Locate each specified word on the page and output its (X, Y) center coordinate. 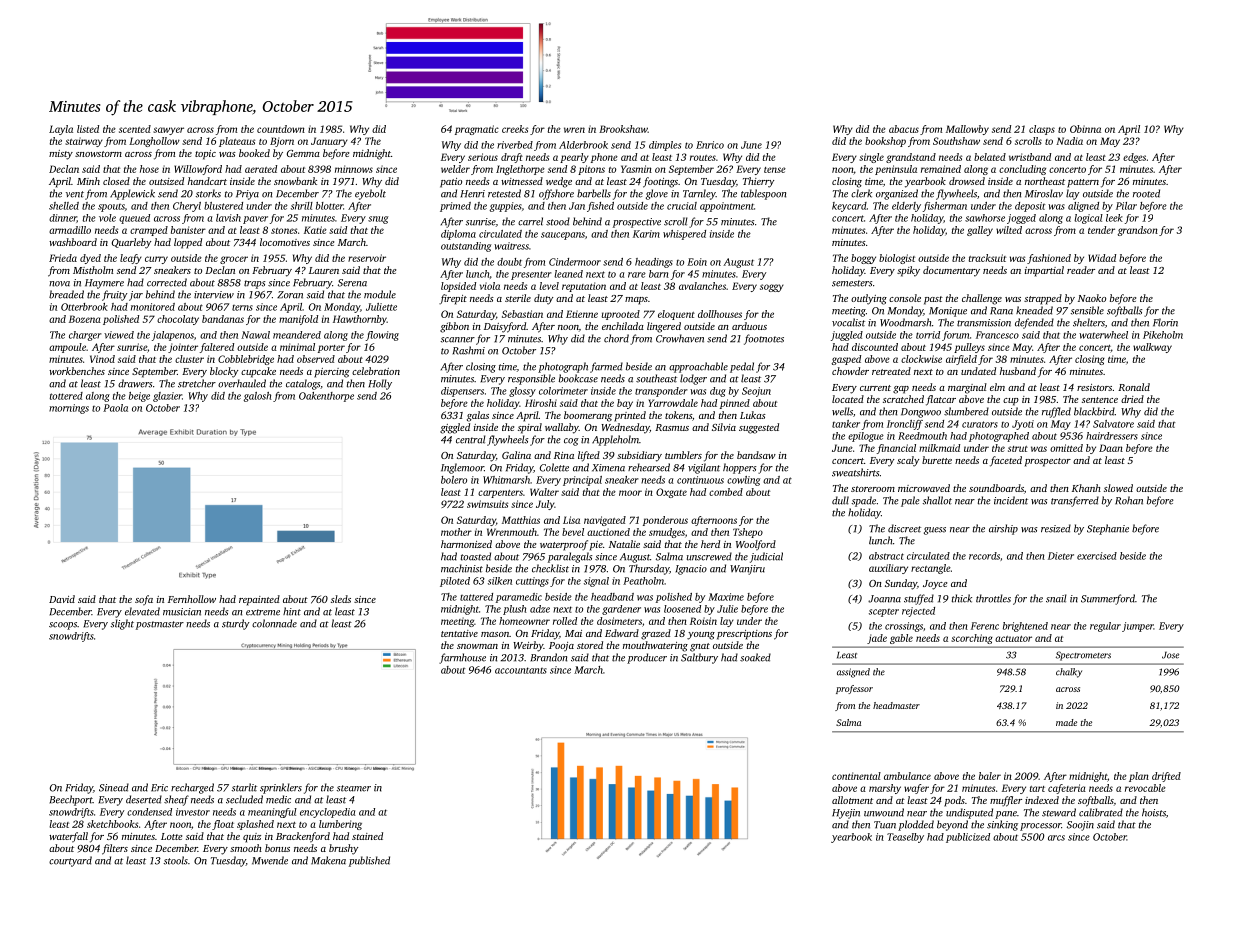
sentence (1100, 400)
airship (1003, 529)
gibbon (454, 327)
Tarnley (699, 194)
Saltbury (699, 658)
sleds (341, 599)
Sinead (114, 787)
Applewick (132, 194)
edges (1134, 158)
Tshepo (748, 533)
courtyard (70, 861)
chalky (1069, 673)
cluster (189, 359)
